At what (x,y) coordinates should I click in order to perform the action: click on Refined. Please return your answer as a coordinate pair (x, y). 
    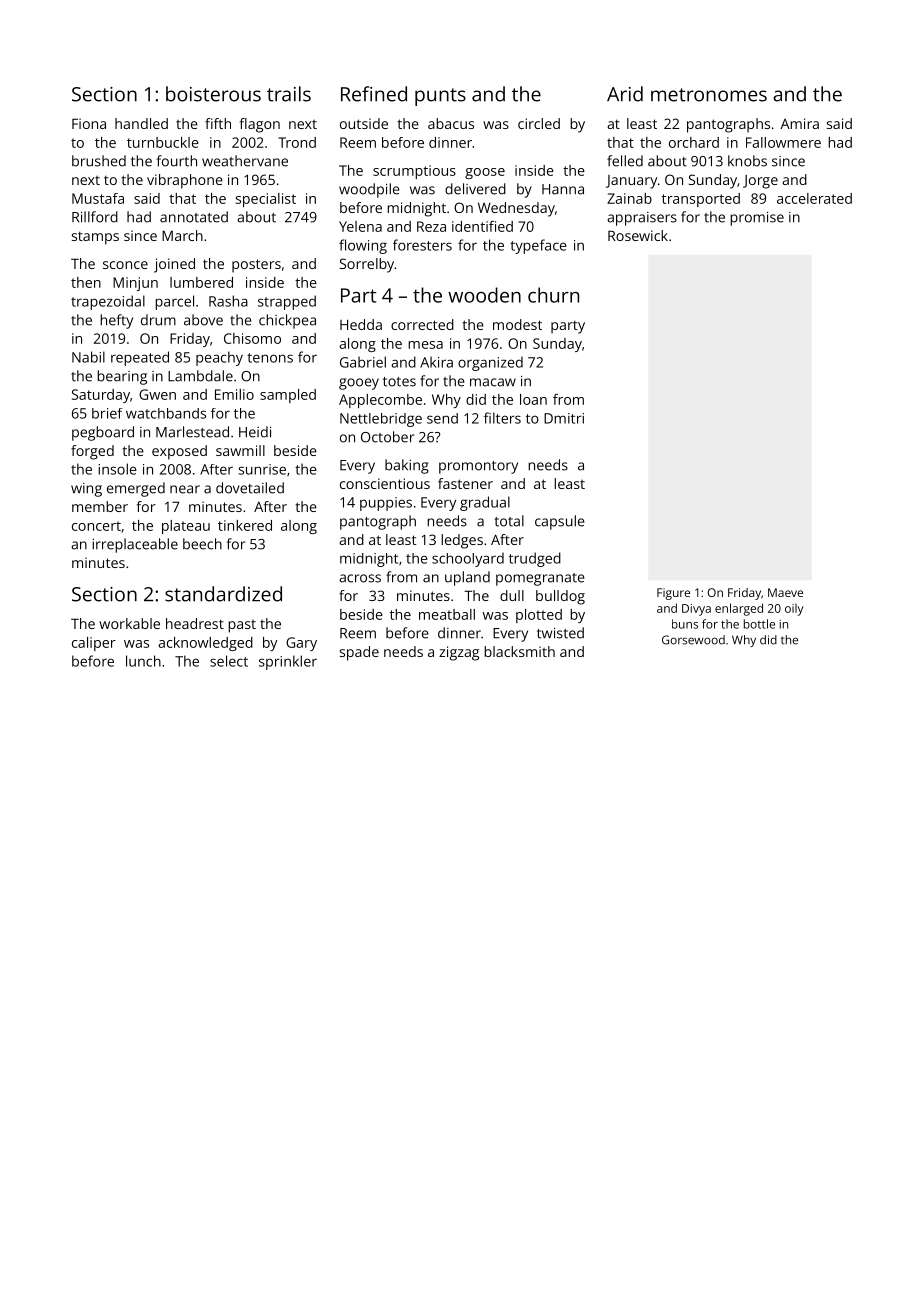
    Looking at the image, I should click on (374, 94).
